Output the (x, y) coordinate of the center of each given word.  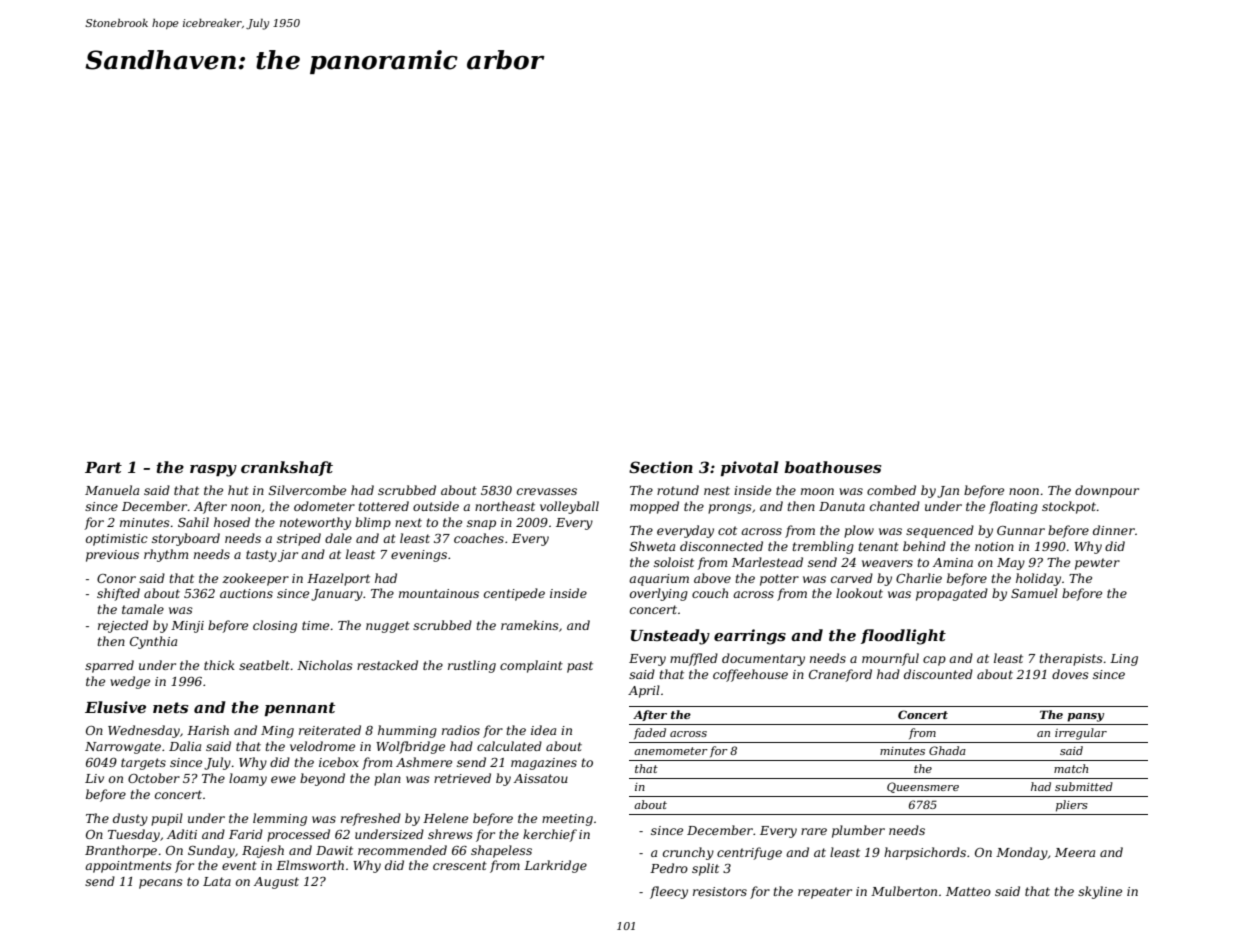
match (1071, 768)
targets (143, 764)
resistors (720, 891)
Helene (445, 818)
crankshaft (287, 468)
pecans (161, 884)
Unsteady (670, 637)
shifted (118, 594)
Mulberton (904, 891)
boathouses (832, 467)
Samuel (1034, 593)
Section (661, 467)
